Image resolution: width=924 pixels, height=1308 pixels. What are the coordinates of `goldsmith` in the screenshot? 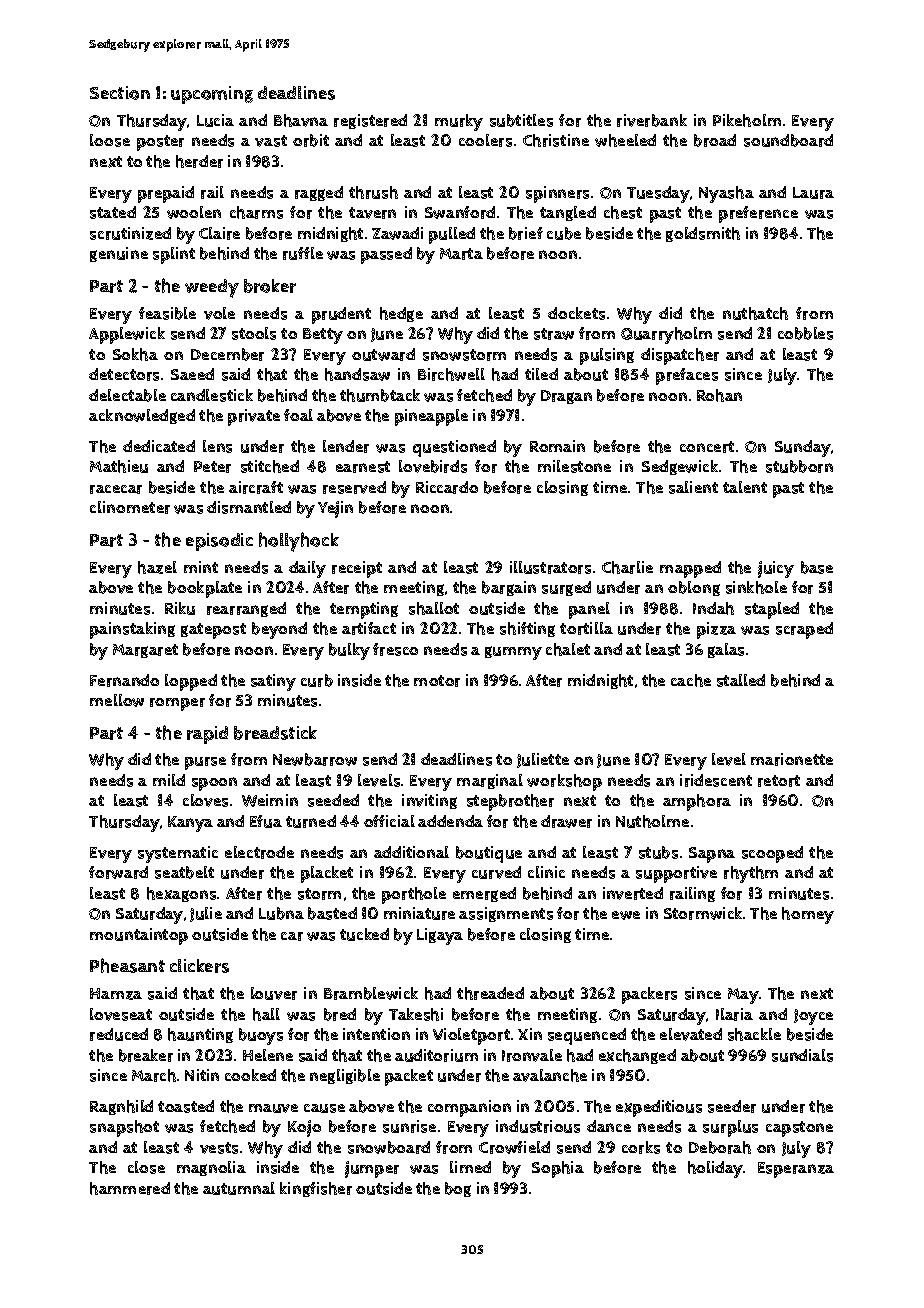 It's located at (703, 234).
